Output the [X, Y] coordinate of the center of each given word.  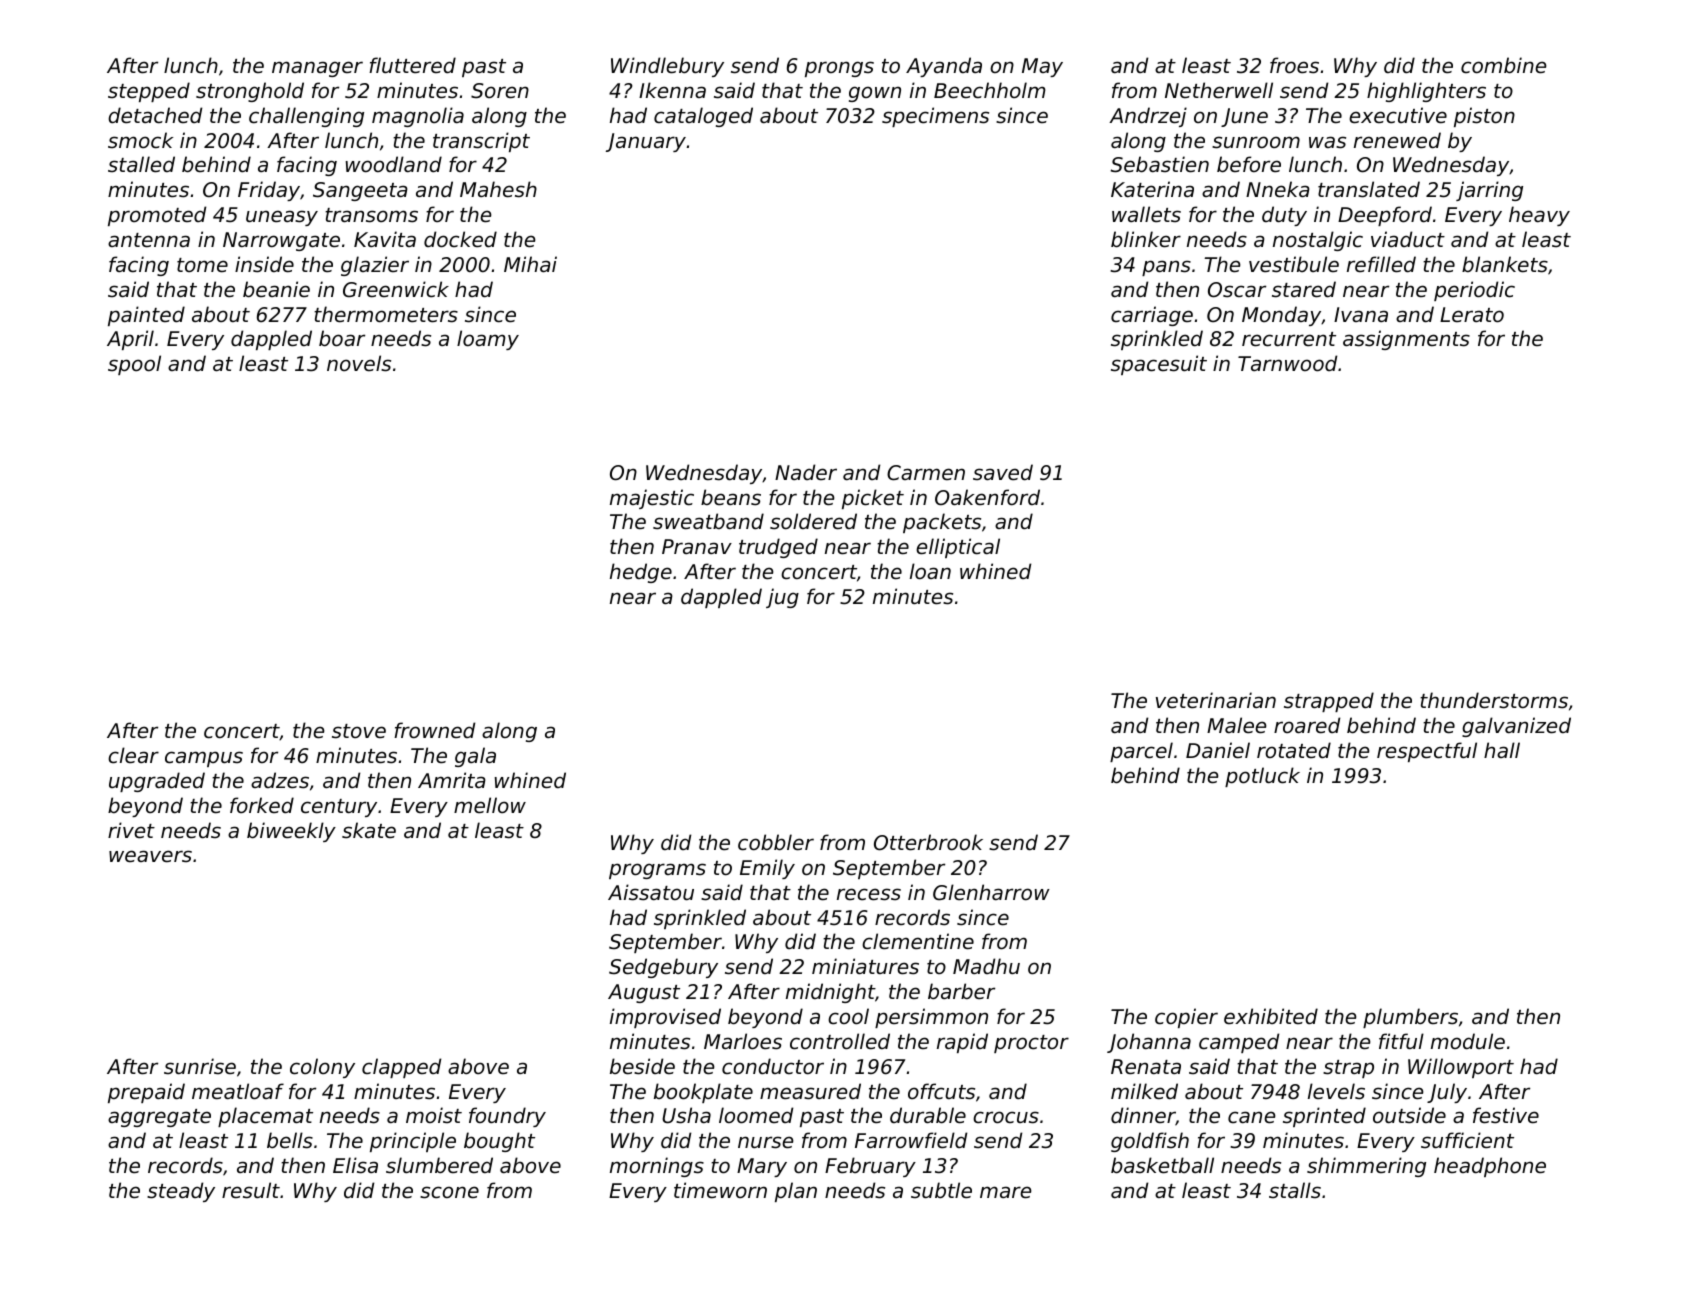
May [1042, 67]
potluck [1262, 777]
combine [1504, 65]
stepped [149, 92]
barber [961, 991]
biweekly [291, 832]
